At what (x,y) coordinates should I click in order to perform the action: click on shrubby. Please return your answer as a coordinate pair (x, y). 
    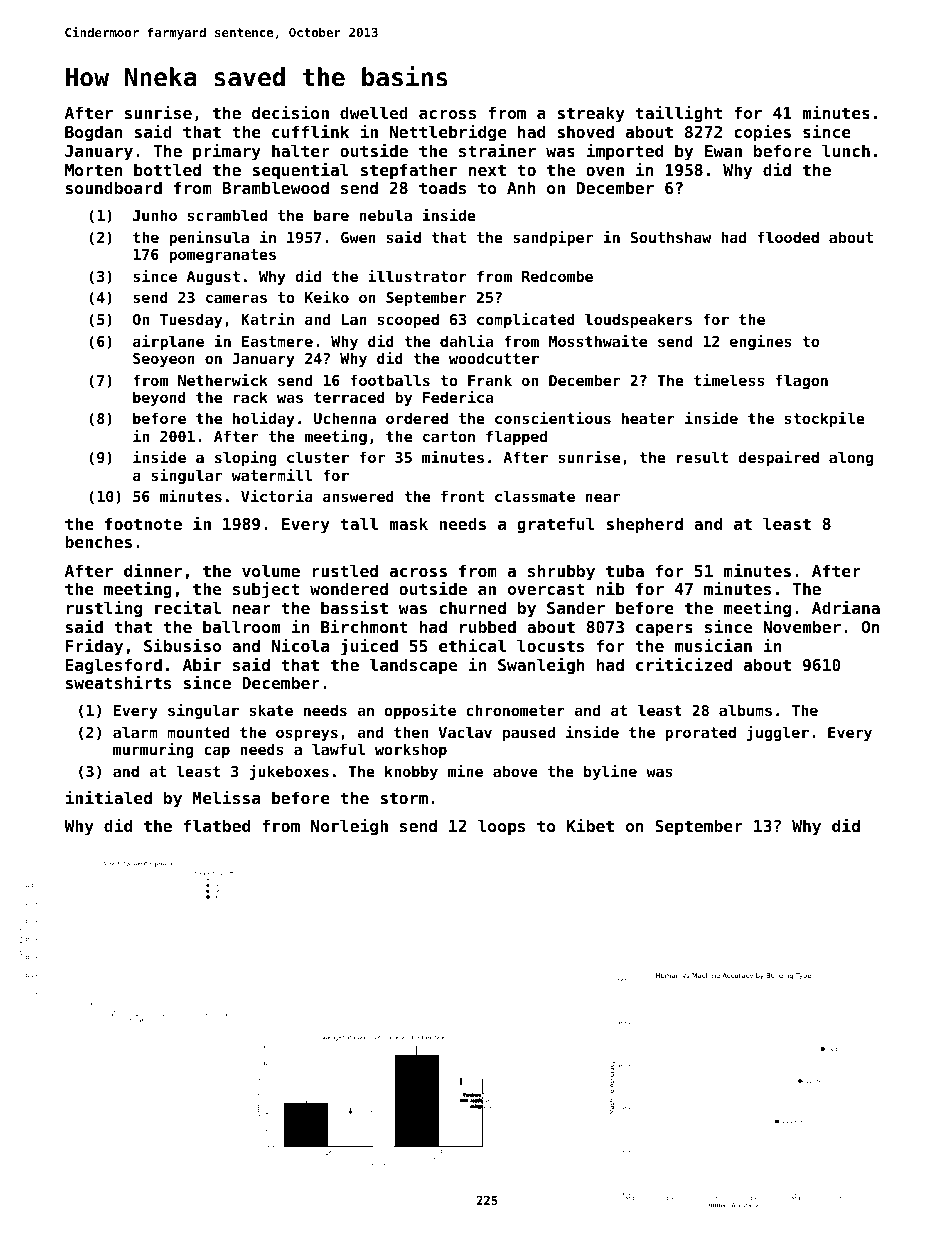
    Looking at the image, I should click on (561, 572).
